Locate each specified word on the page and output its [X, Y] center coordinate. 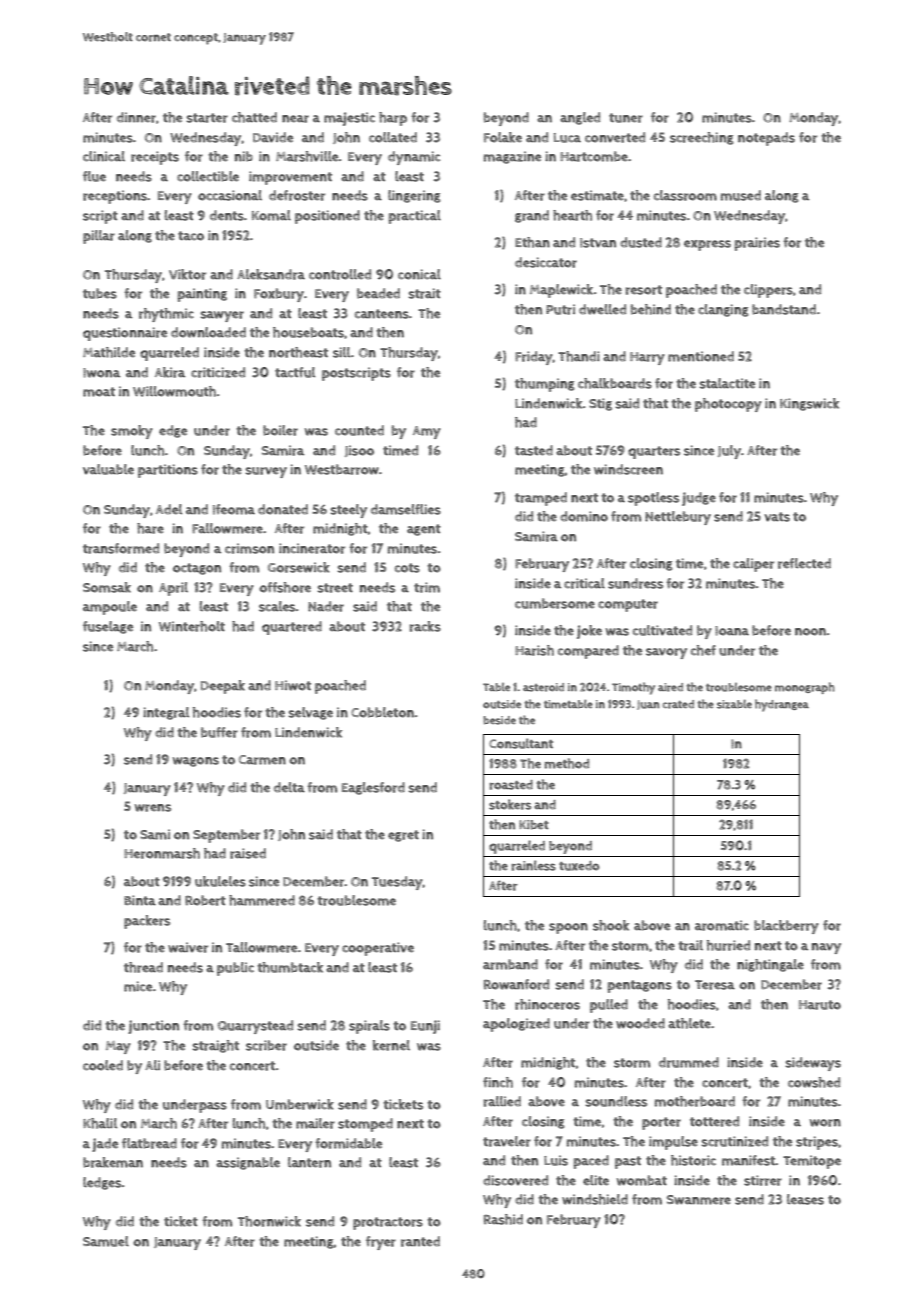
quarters [654, 452]
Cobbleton [382, 712]
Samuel [106, 1241]
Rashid [503, 1219]
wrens [153, 808]
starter [207, 118]
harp [393, 119]
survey [266, 472]
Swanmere [699, 1200]
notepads [766, 139]
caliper [753, 565]
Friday [534, 358]
